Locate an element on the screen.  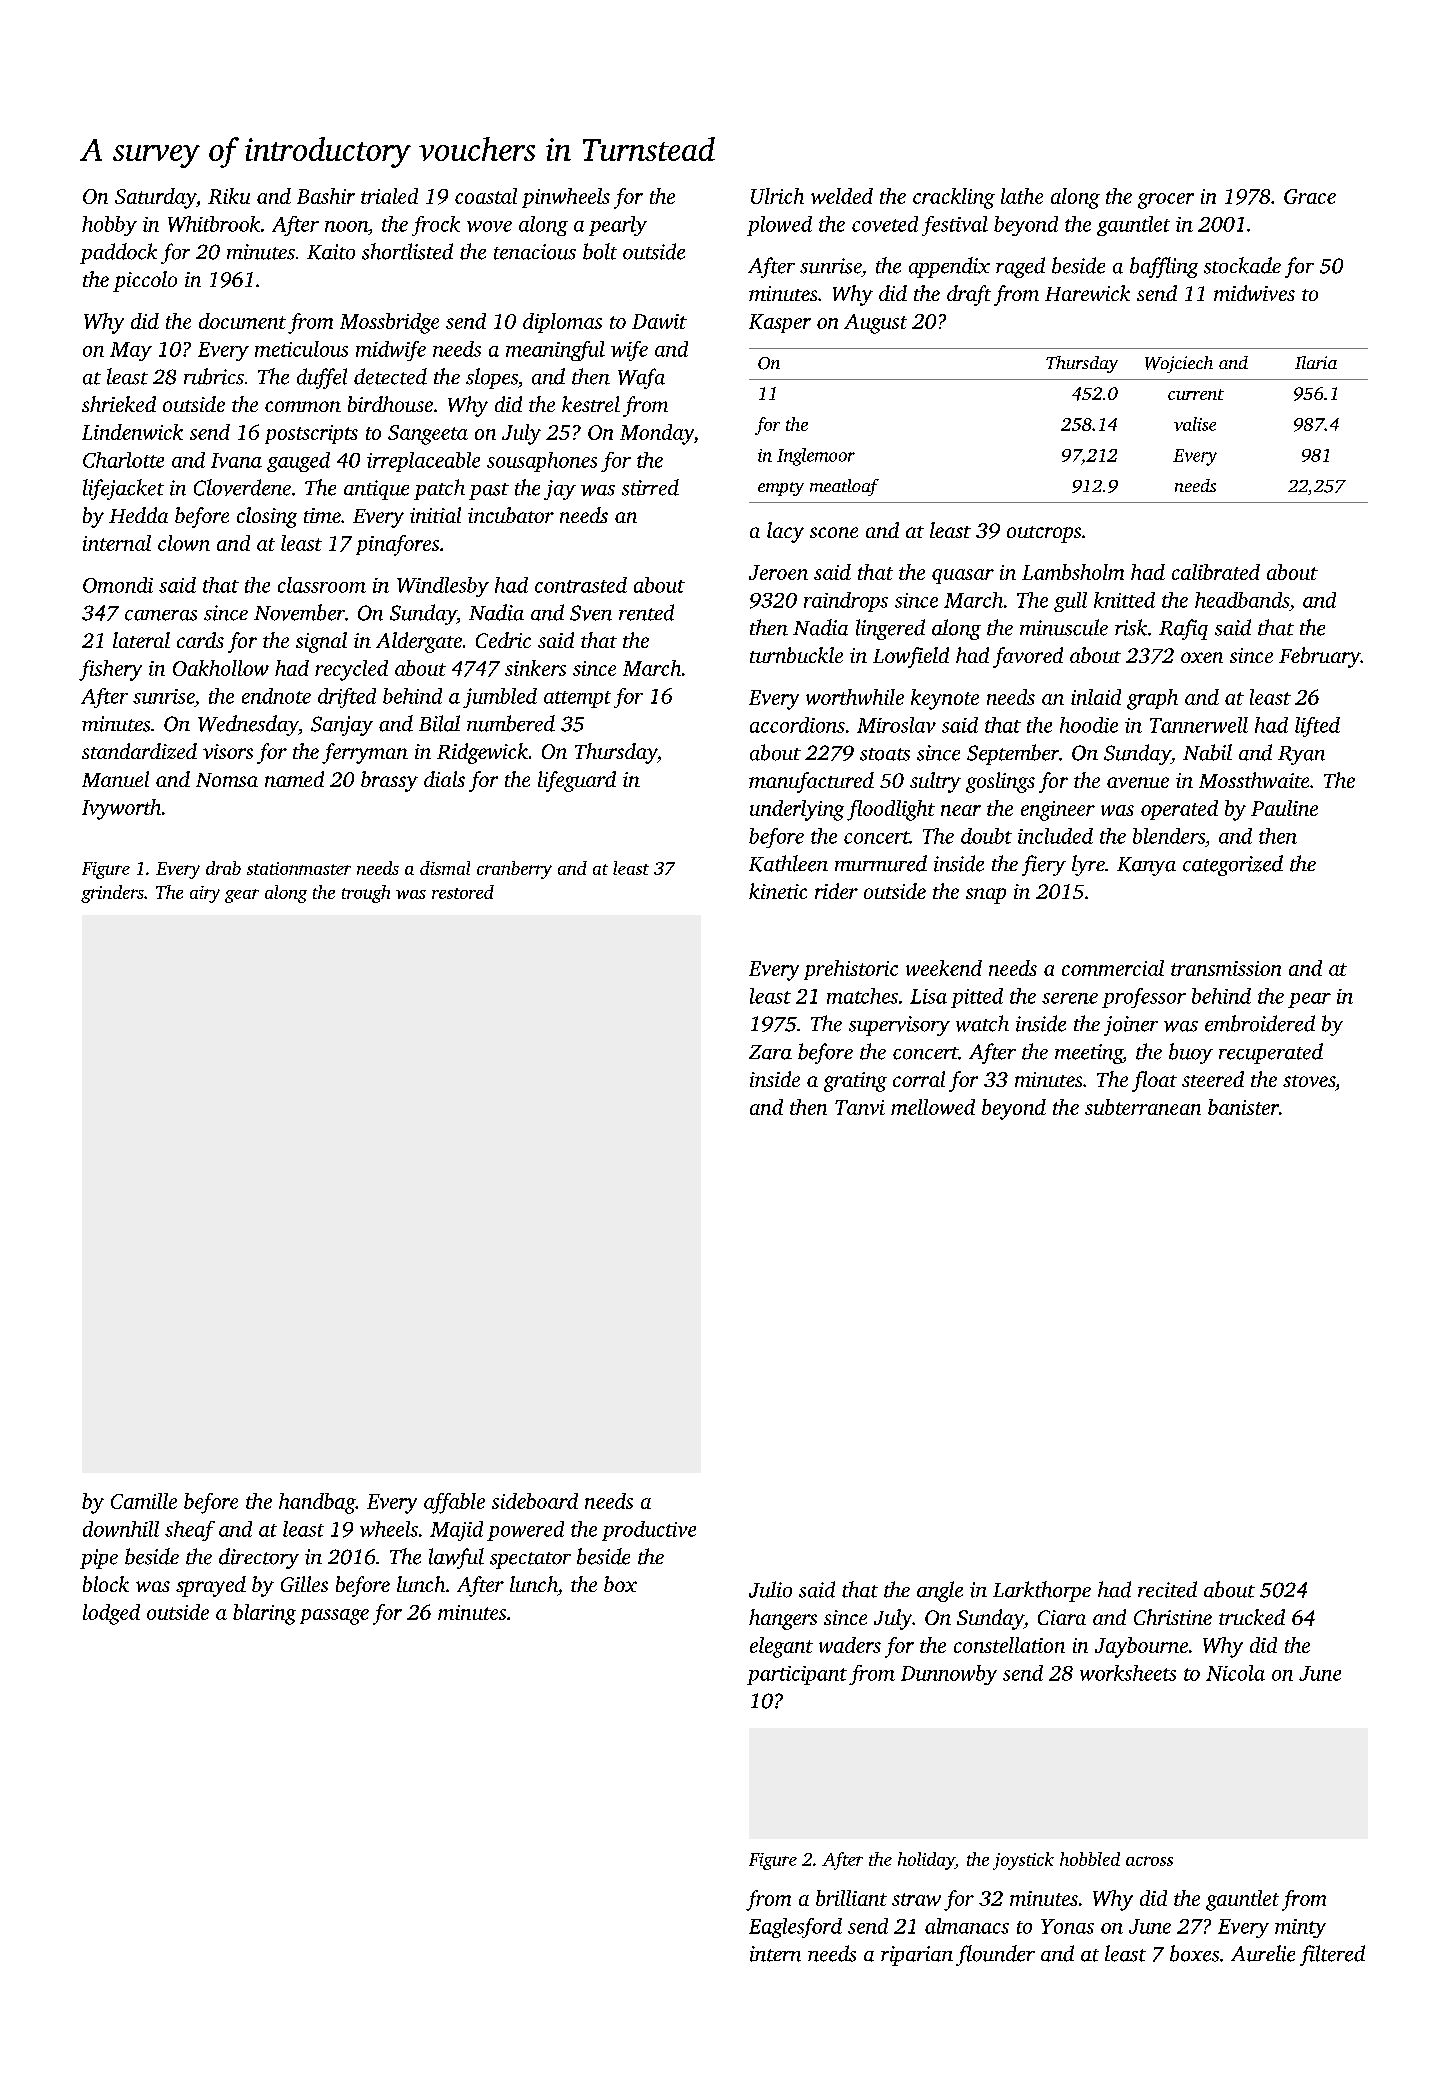
Jeroen is located at coordinates (778, 572).
